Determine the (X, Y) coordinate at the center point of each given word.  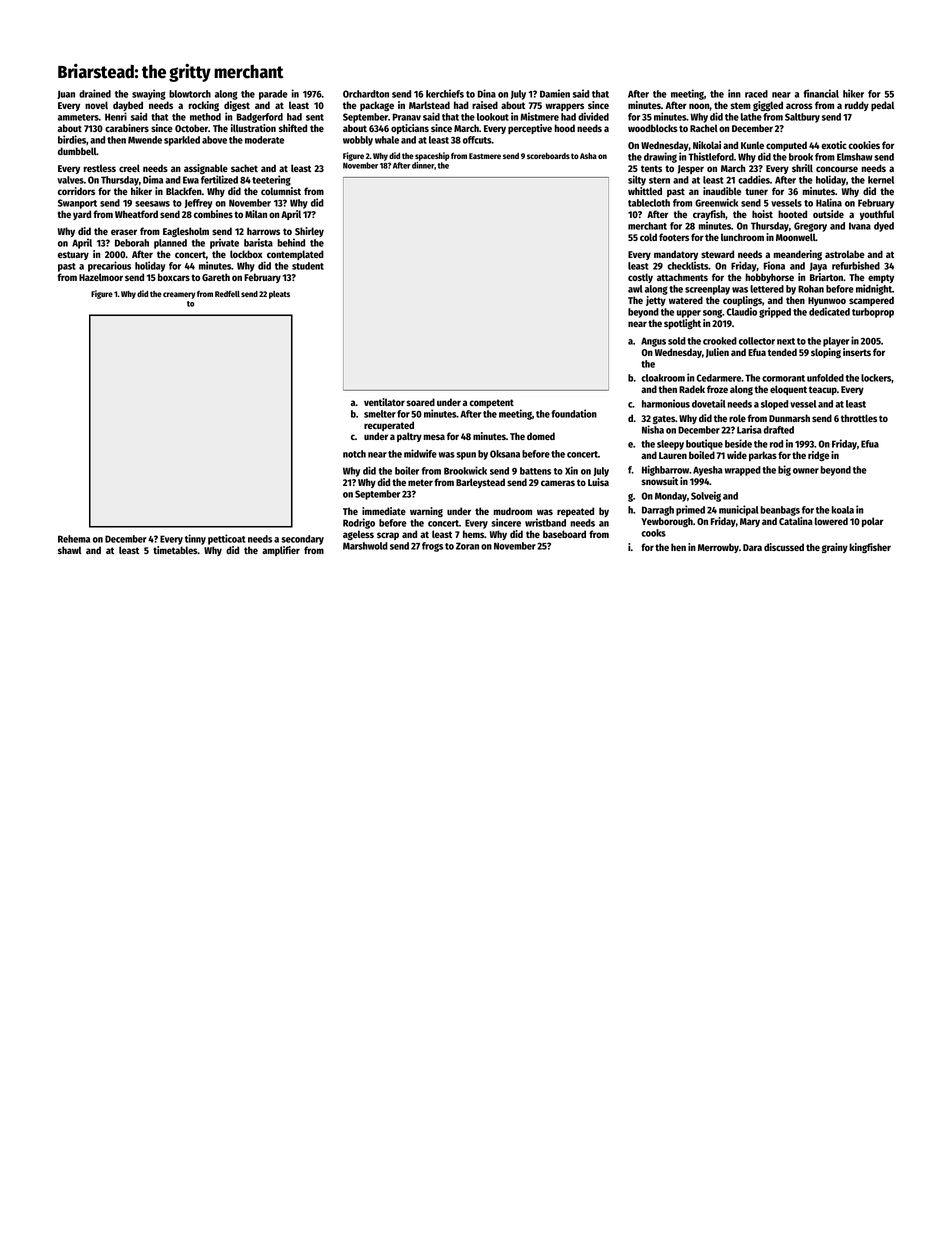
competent (491, 403)
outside (828, 214)
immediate (384, 511)
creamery (179, 295)
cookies (864, 145)
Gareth (216, 277)
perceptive (530, 129)
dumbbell (77, 151)
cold (648, 237)
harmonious (666, 403)
